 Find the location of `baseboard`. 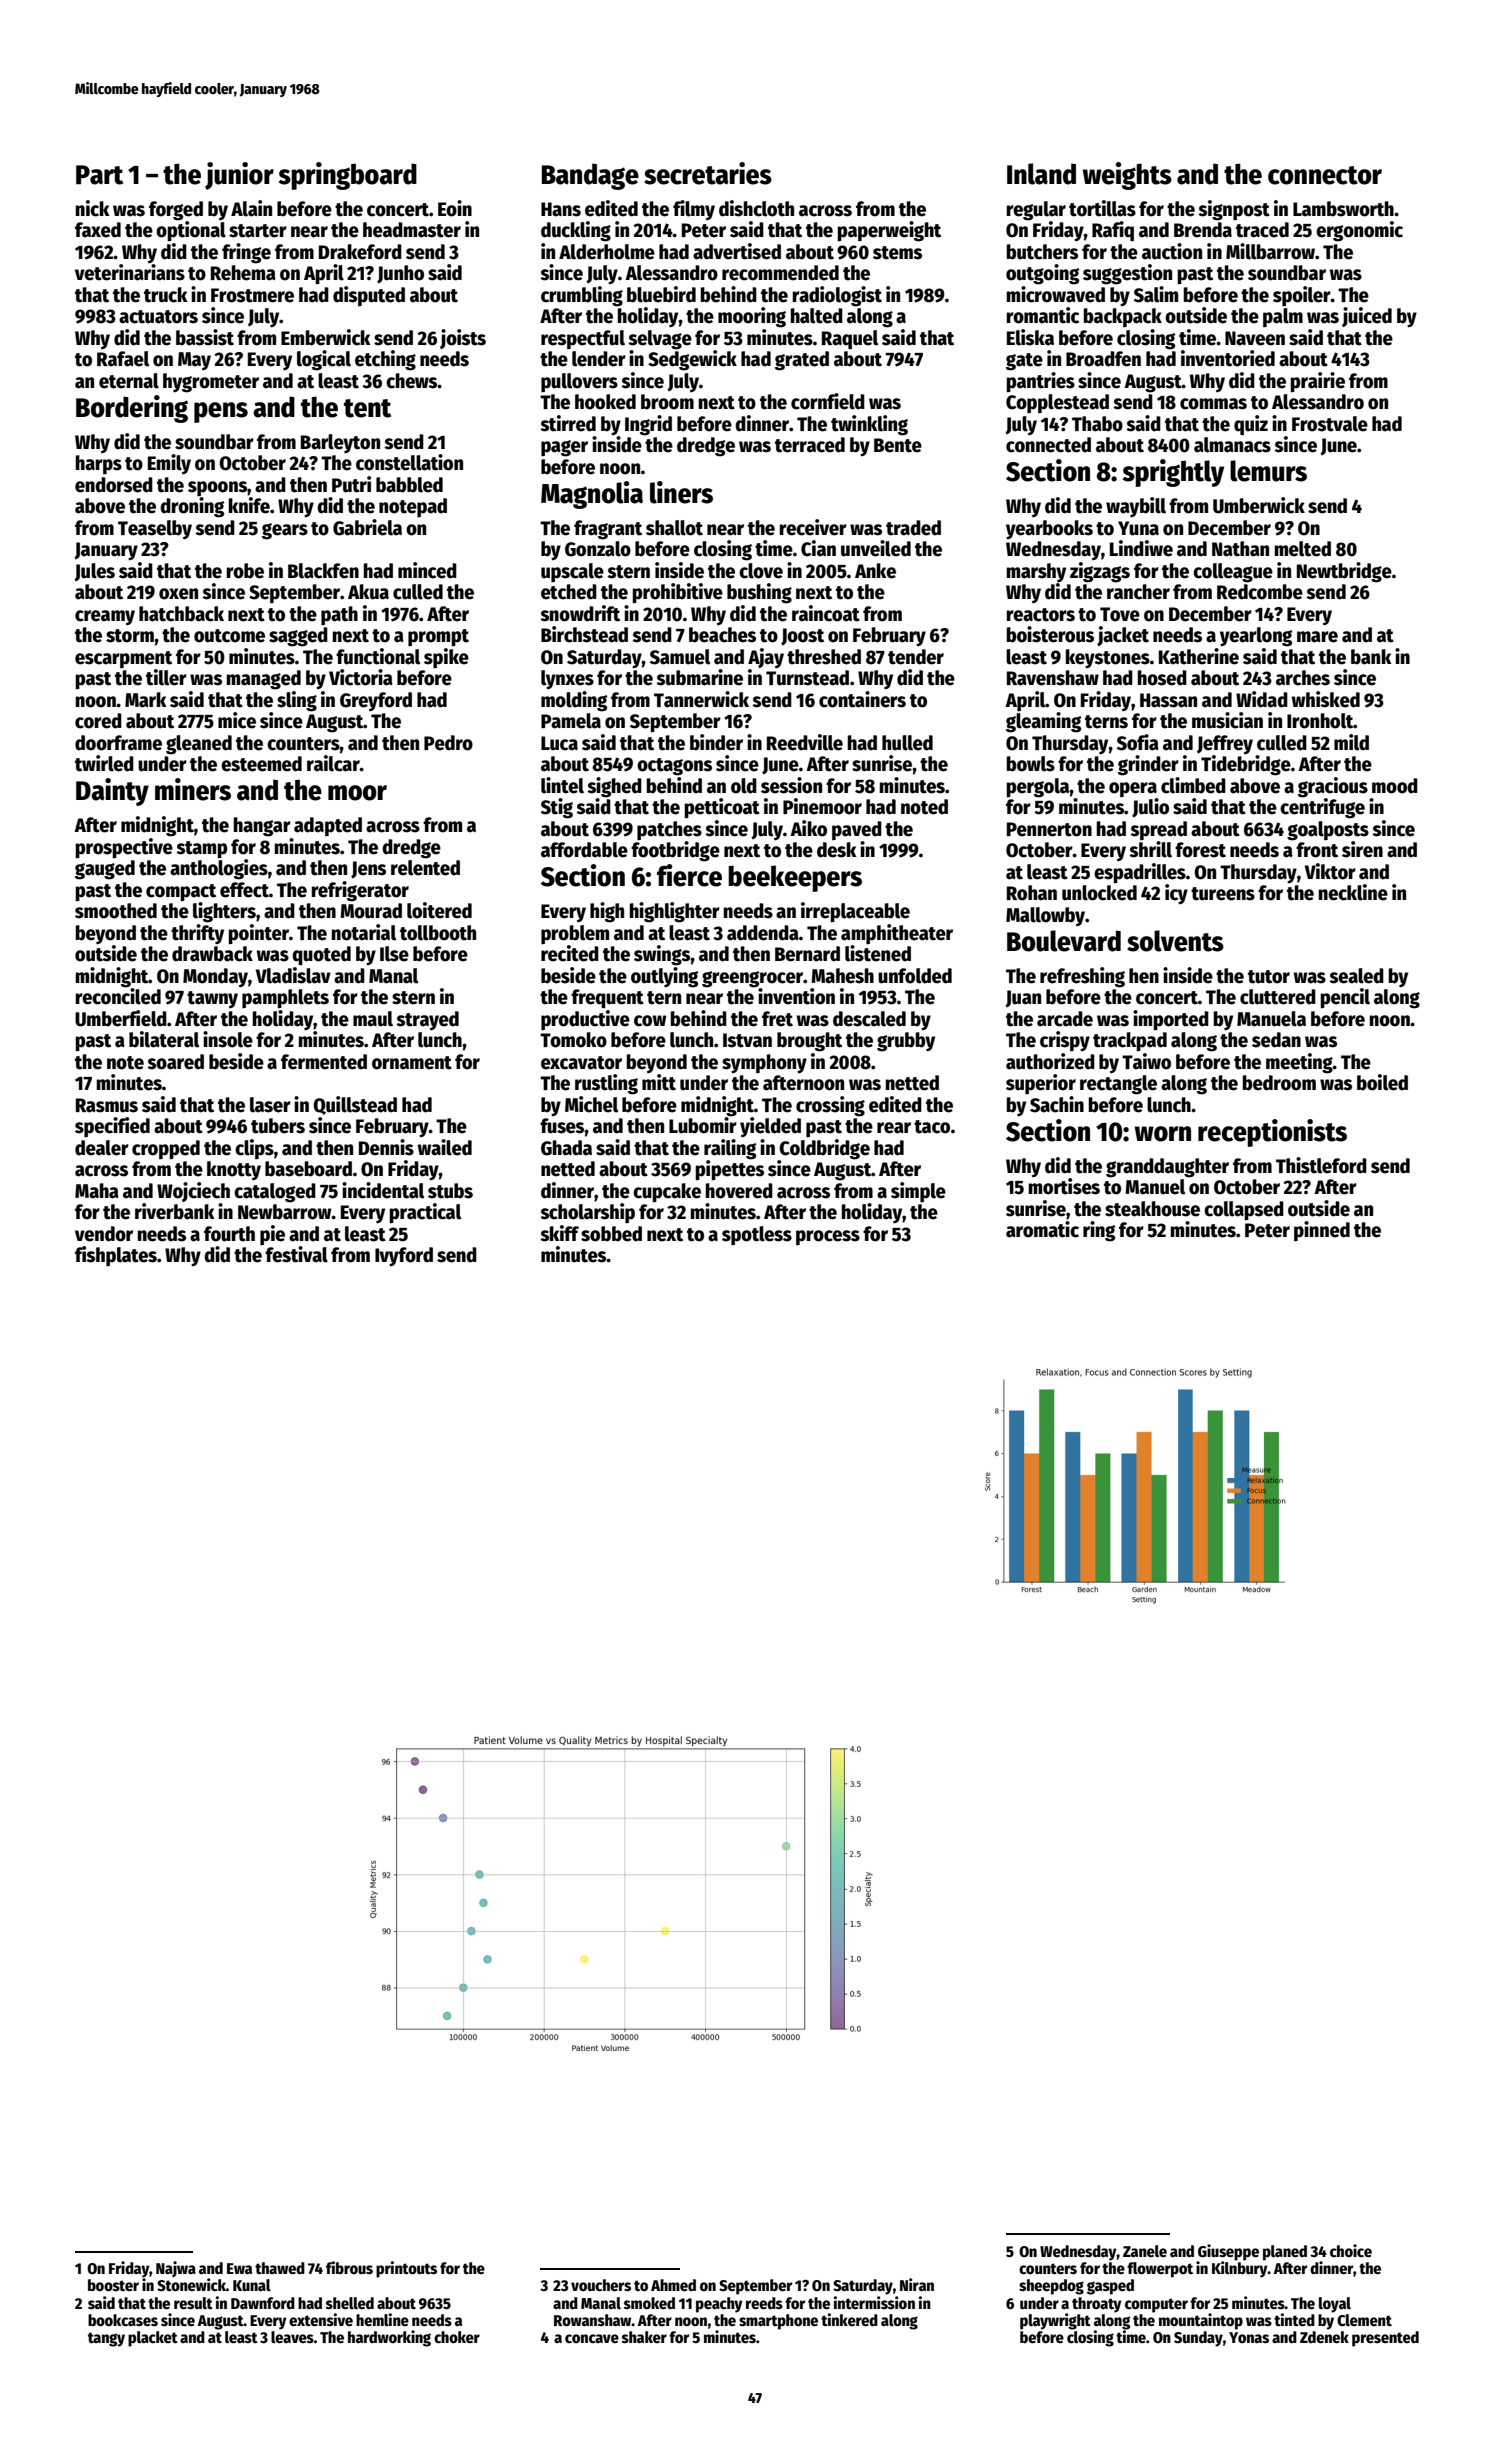

baseboard is located at coordinates (308, 1169).
